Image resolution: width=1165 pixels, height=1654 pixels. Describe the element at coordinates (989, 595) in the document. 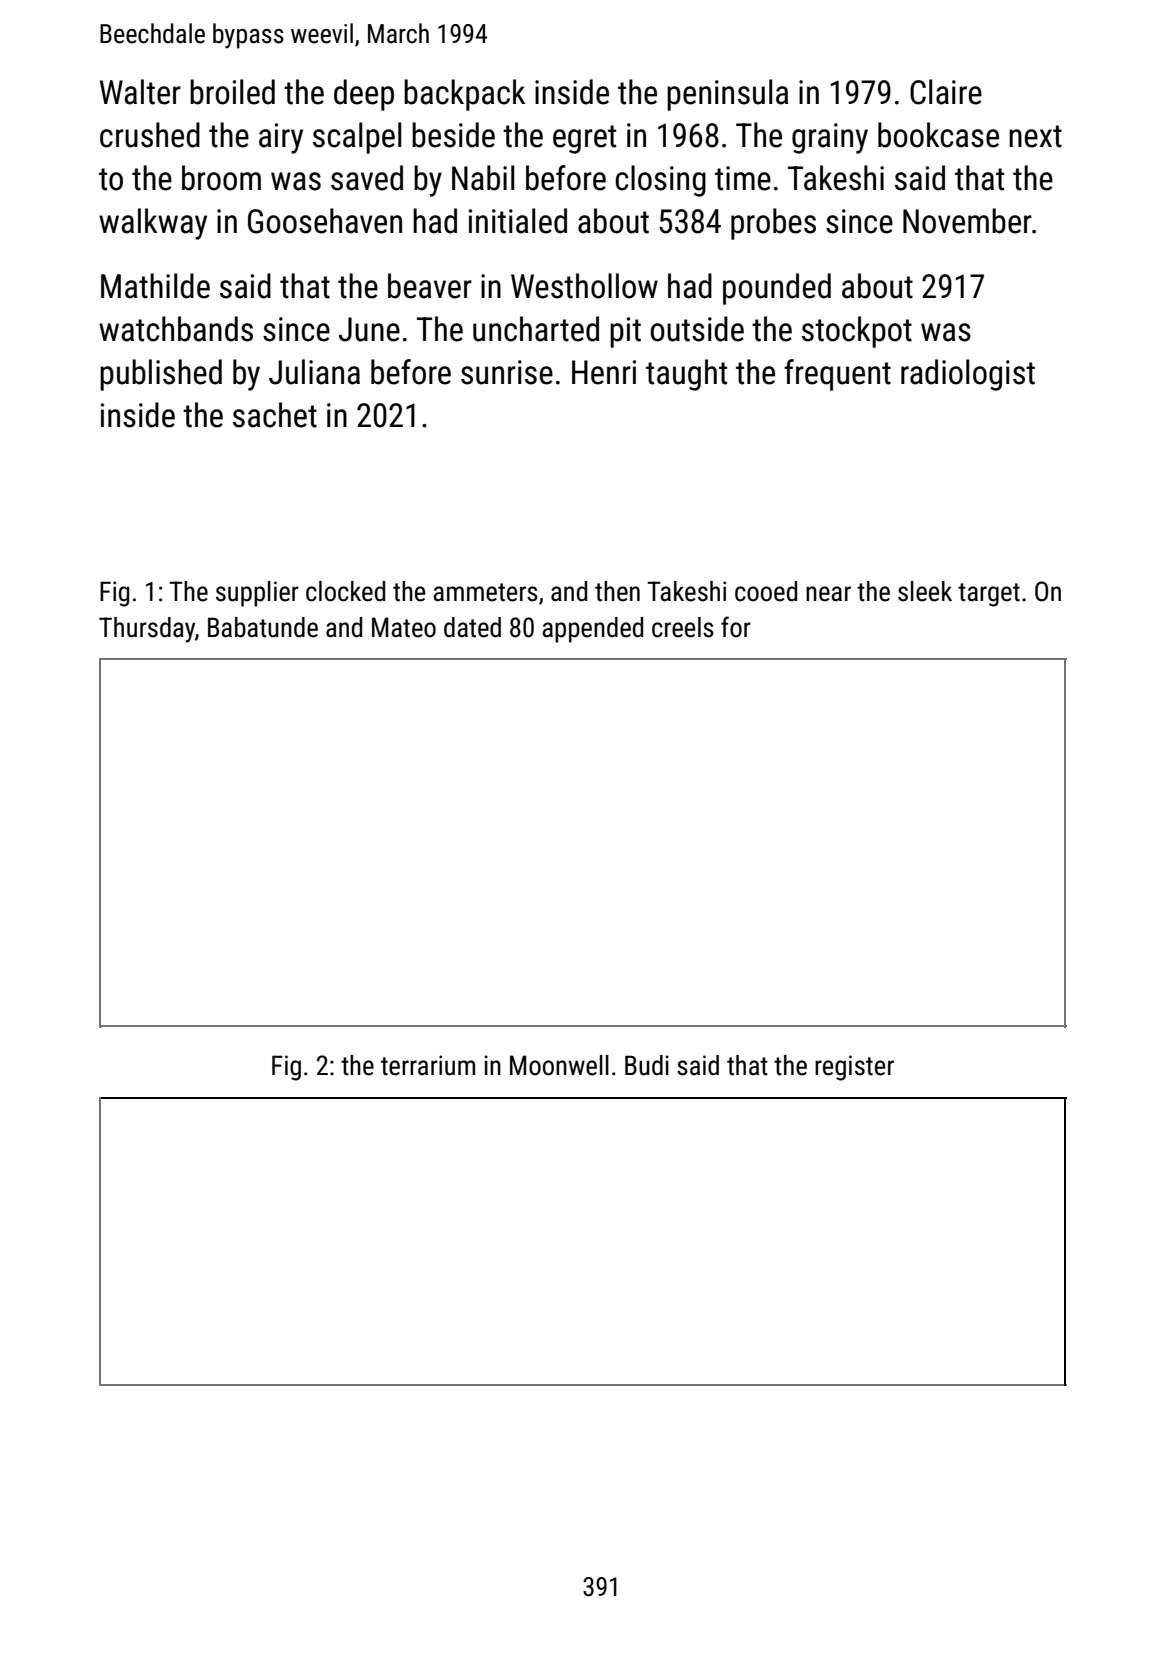

I see `target` at that location.
